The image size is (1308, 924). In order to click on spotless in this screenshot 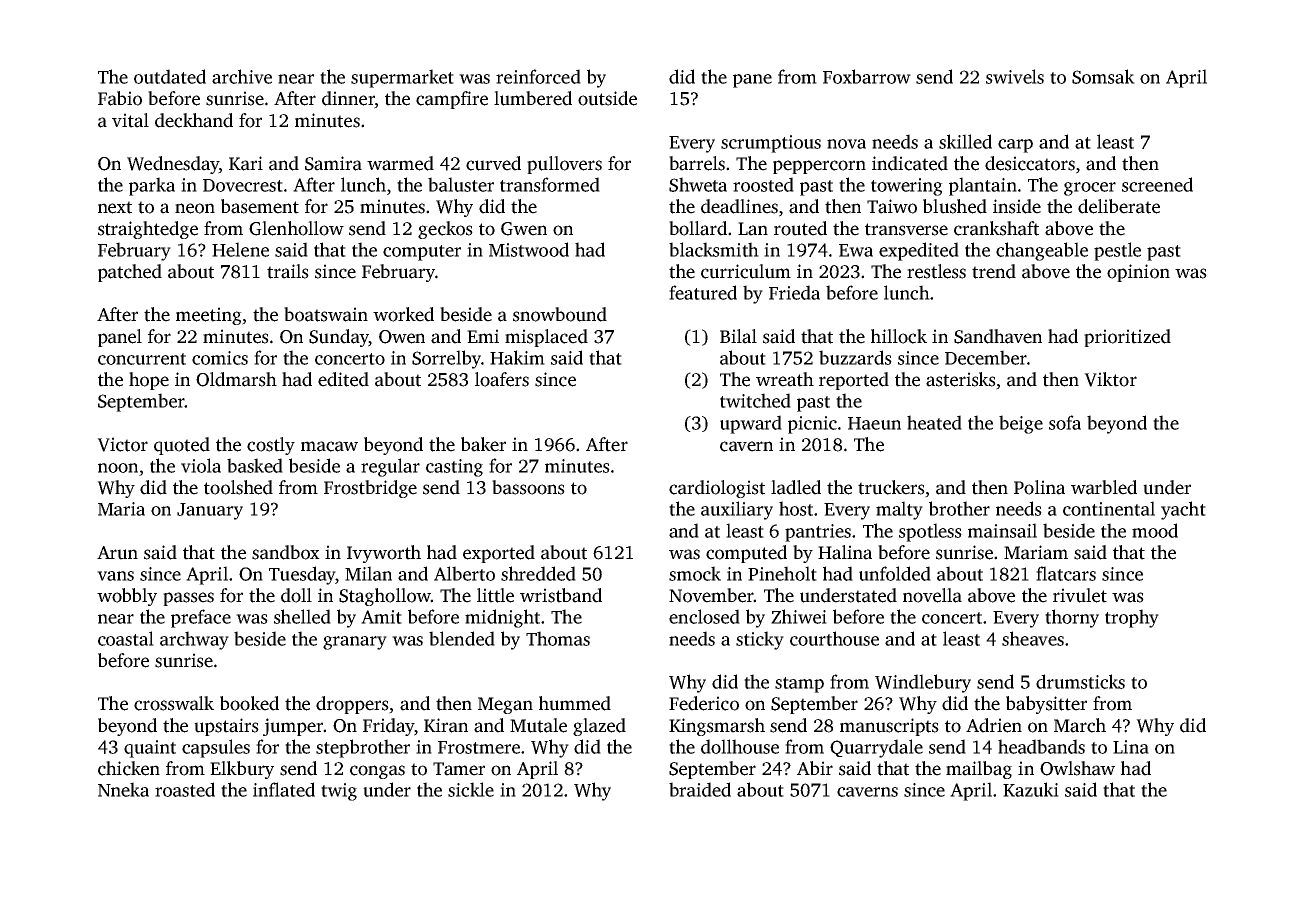, I will do `click(930, 532)`.
